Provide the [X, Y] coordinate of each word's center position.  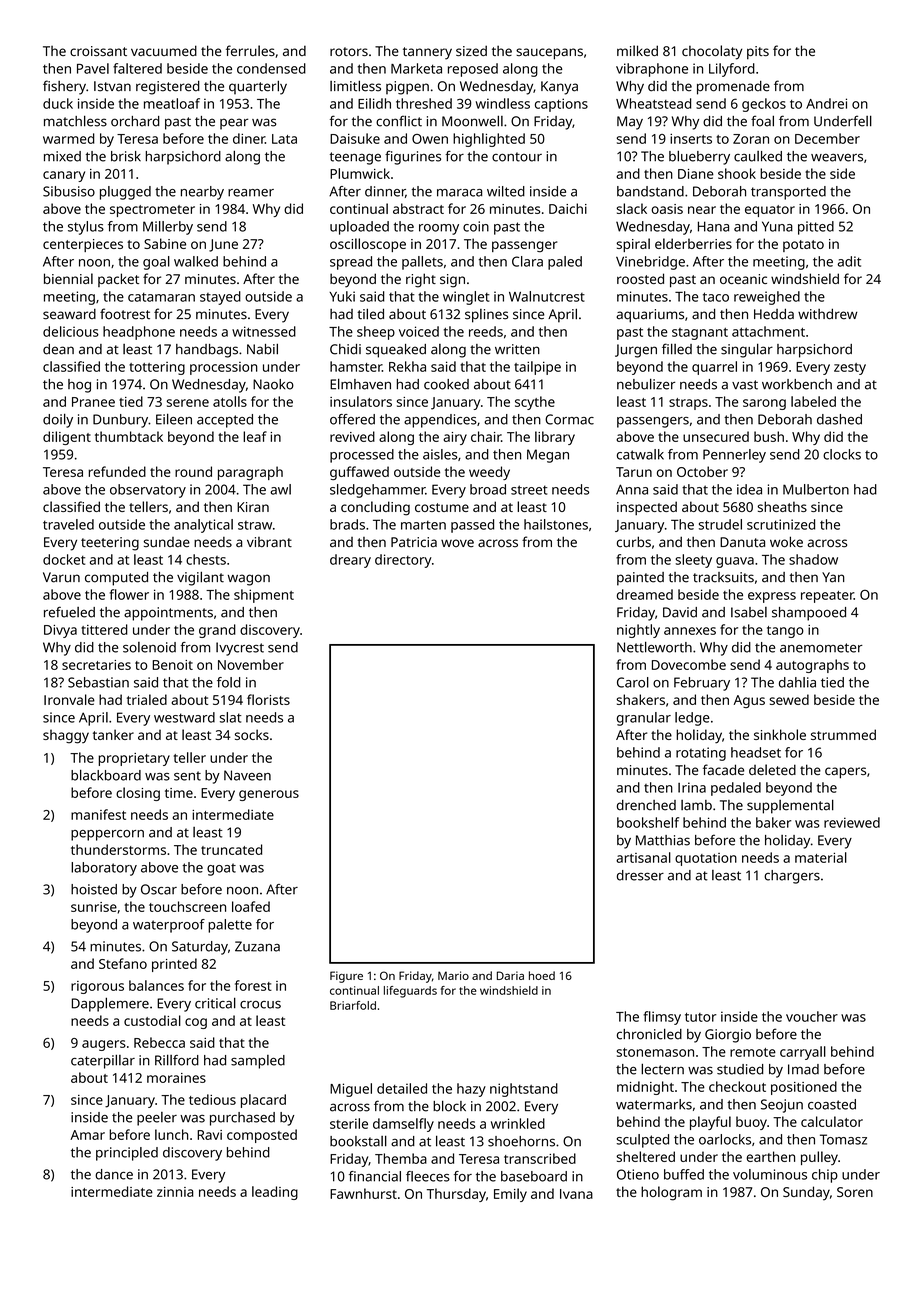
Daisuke [355, 138]
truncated [231, 849]
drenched [646, 805]
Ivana [576, 1194]
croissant [98, 51]
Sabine [165, 243]
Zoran [751, 139]
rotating [701, 754]
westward [184, 717]
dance [114, 1174]
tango [785, 632]
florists [268, 699]
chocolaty [712, 52]
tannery [427, 53]
